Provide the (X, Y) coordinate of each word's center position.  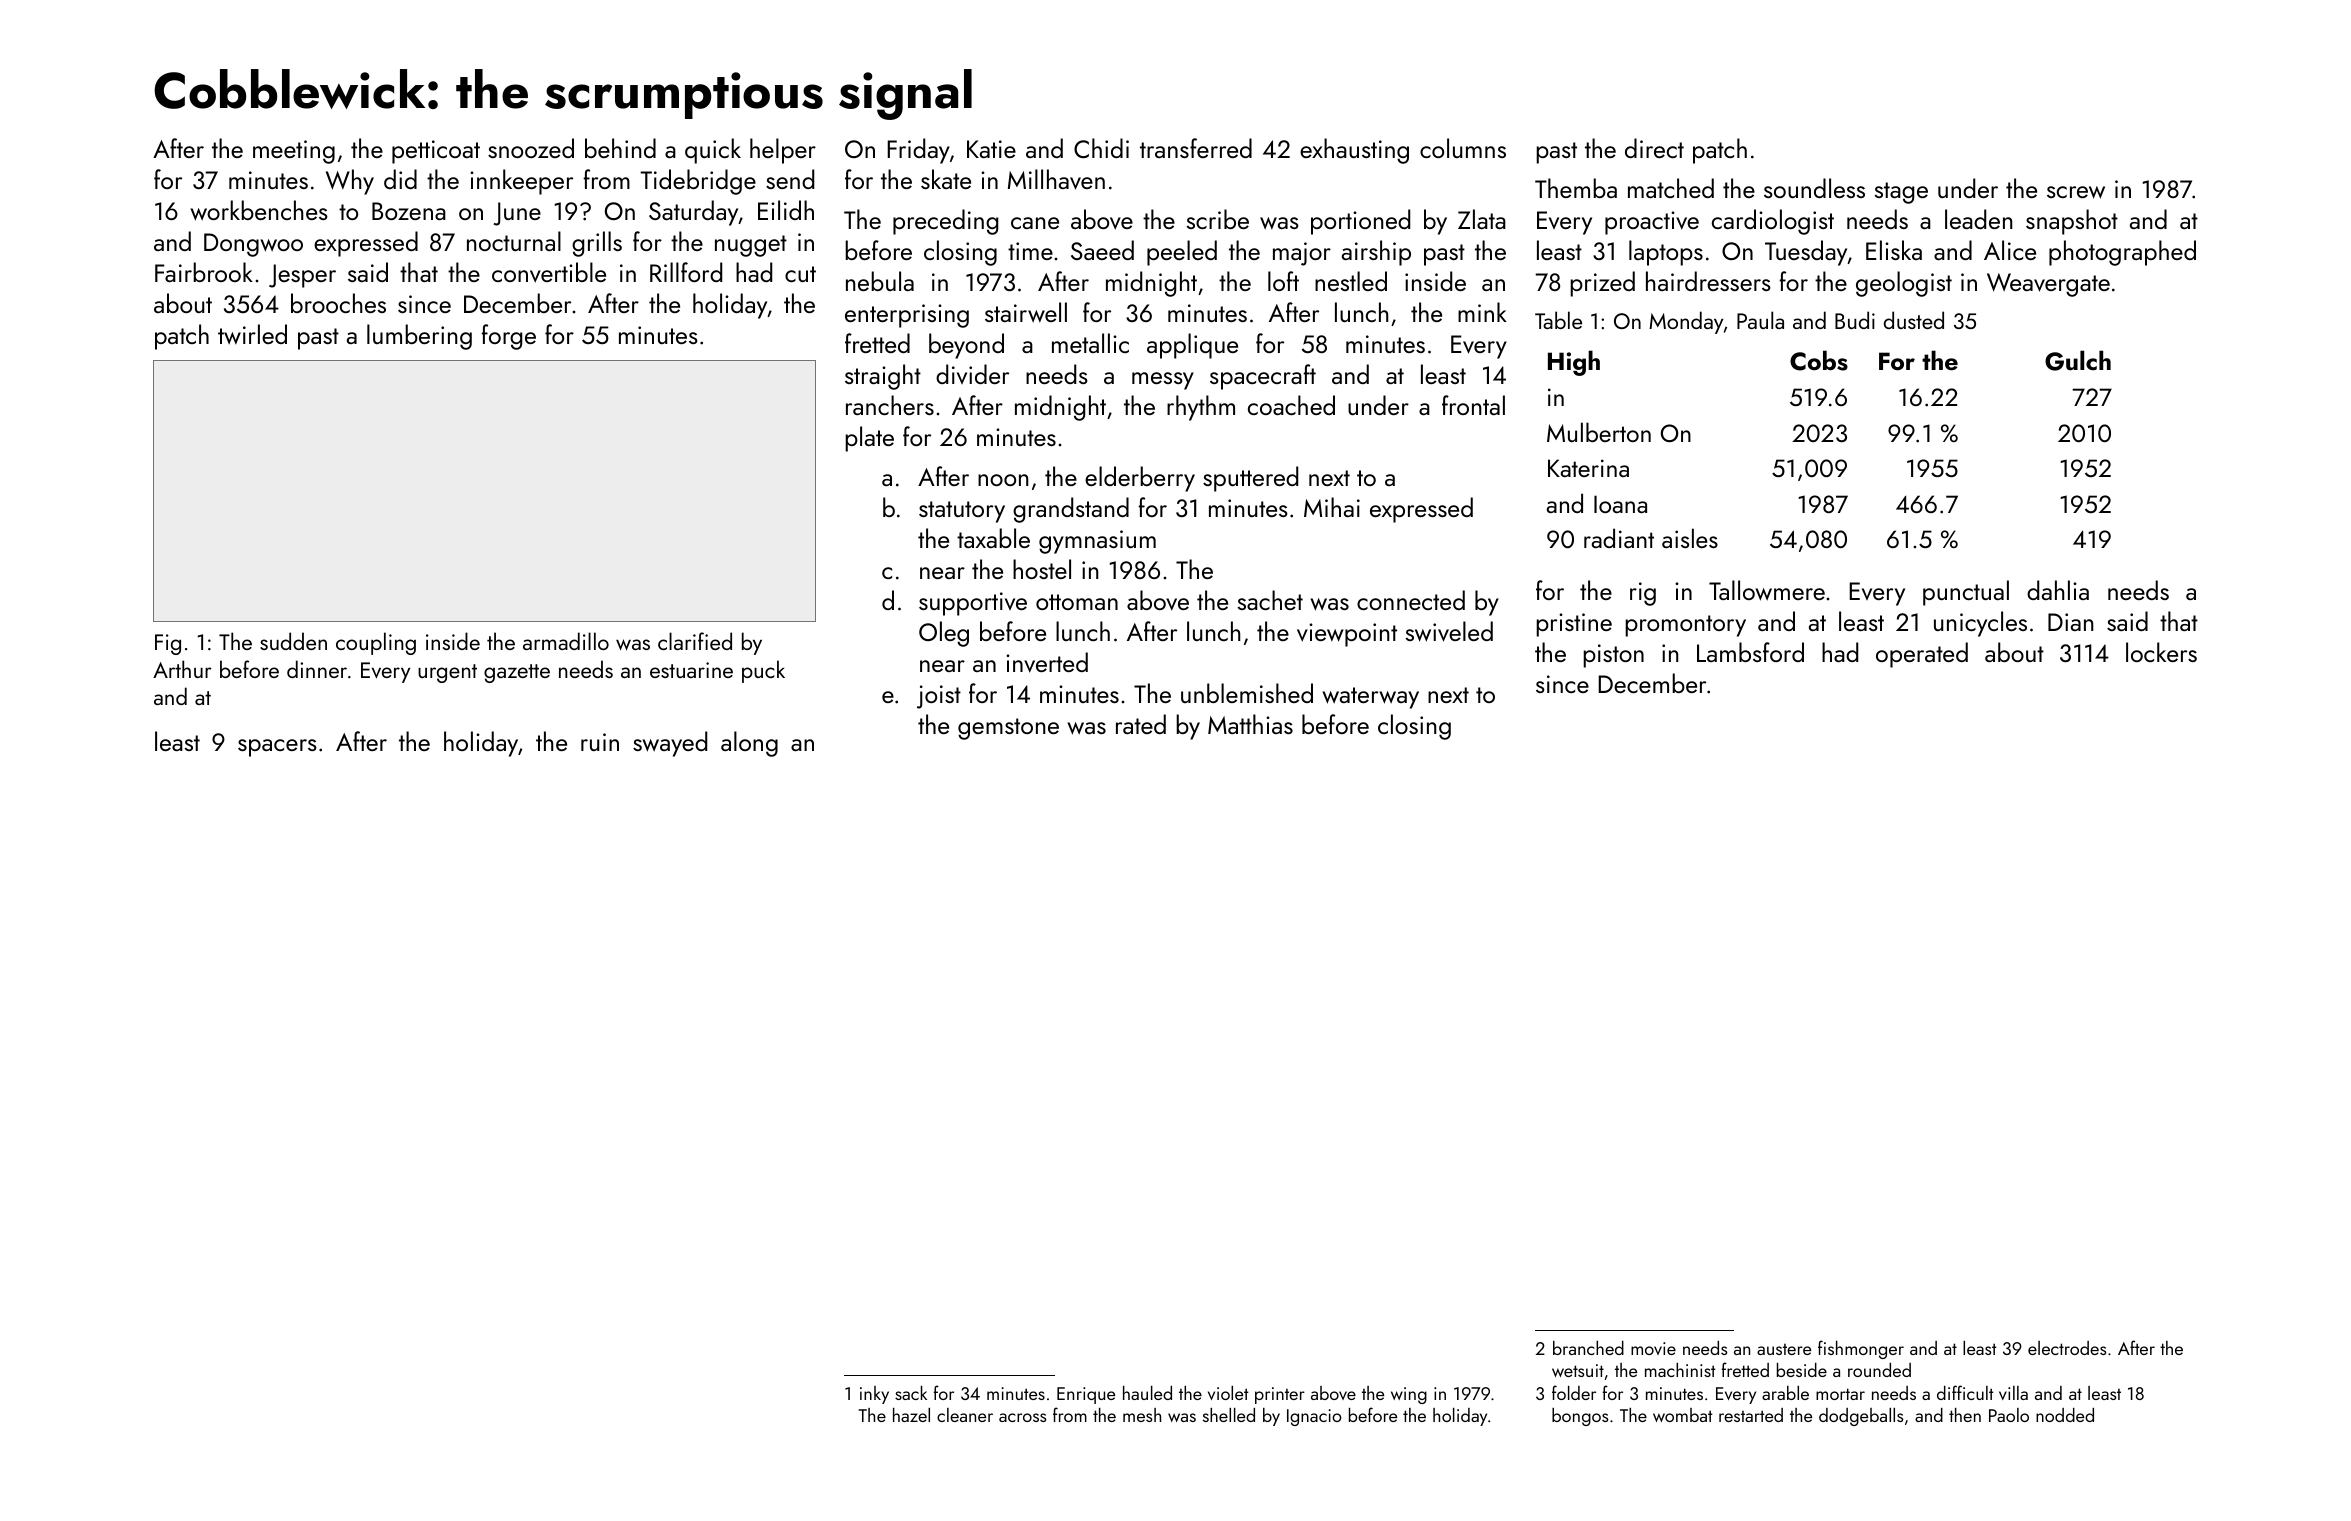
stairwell (1026, 312)
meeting (294, 152)
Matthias (1250, 724)
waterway (1370, 698)
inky (874, 1395)
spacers (277, 748)
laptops (1666, 253)
